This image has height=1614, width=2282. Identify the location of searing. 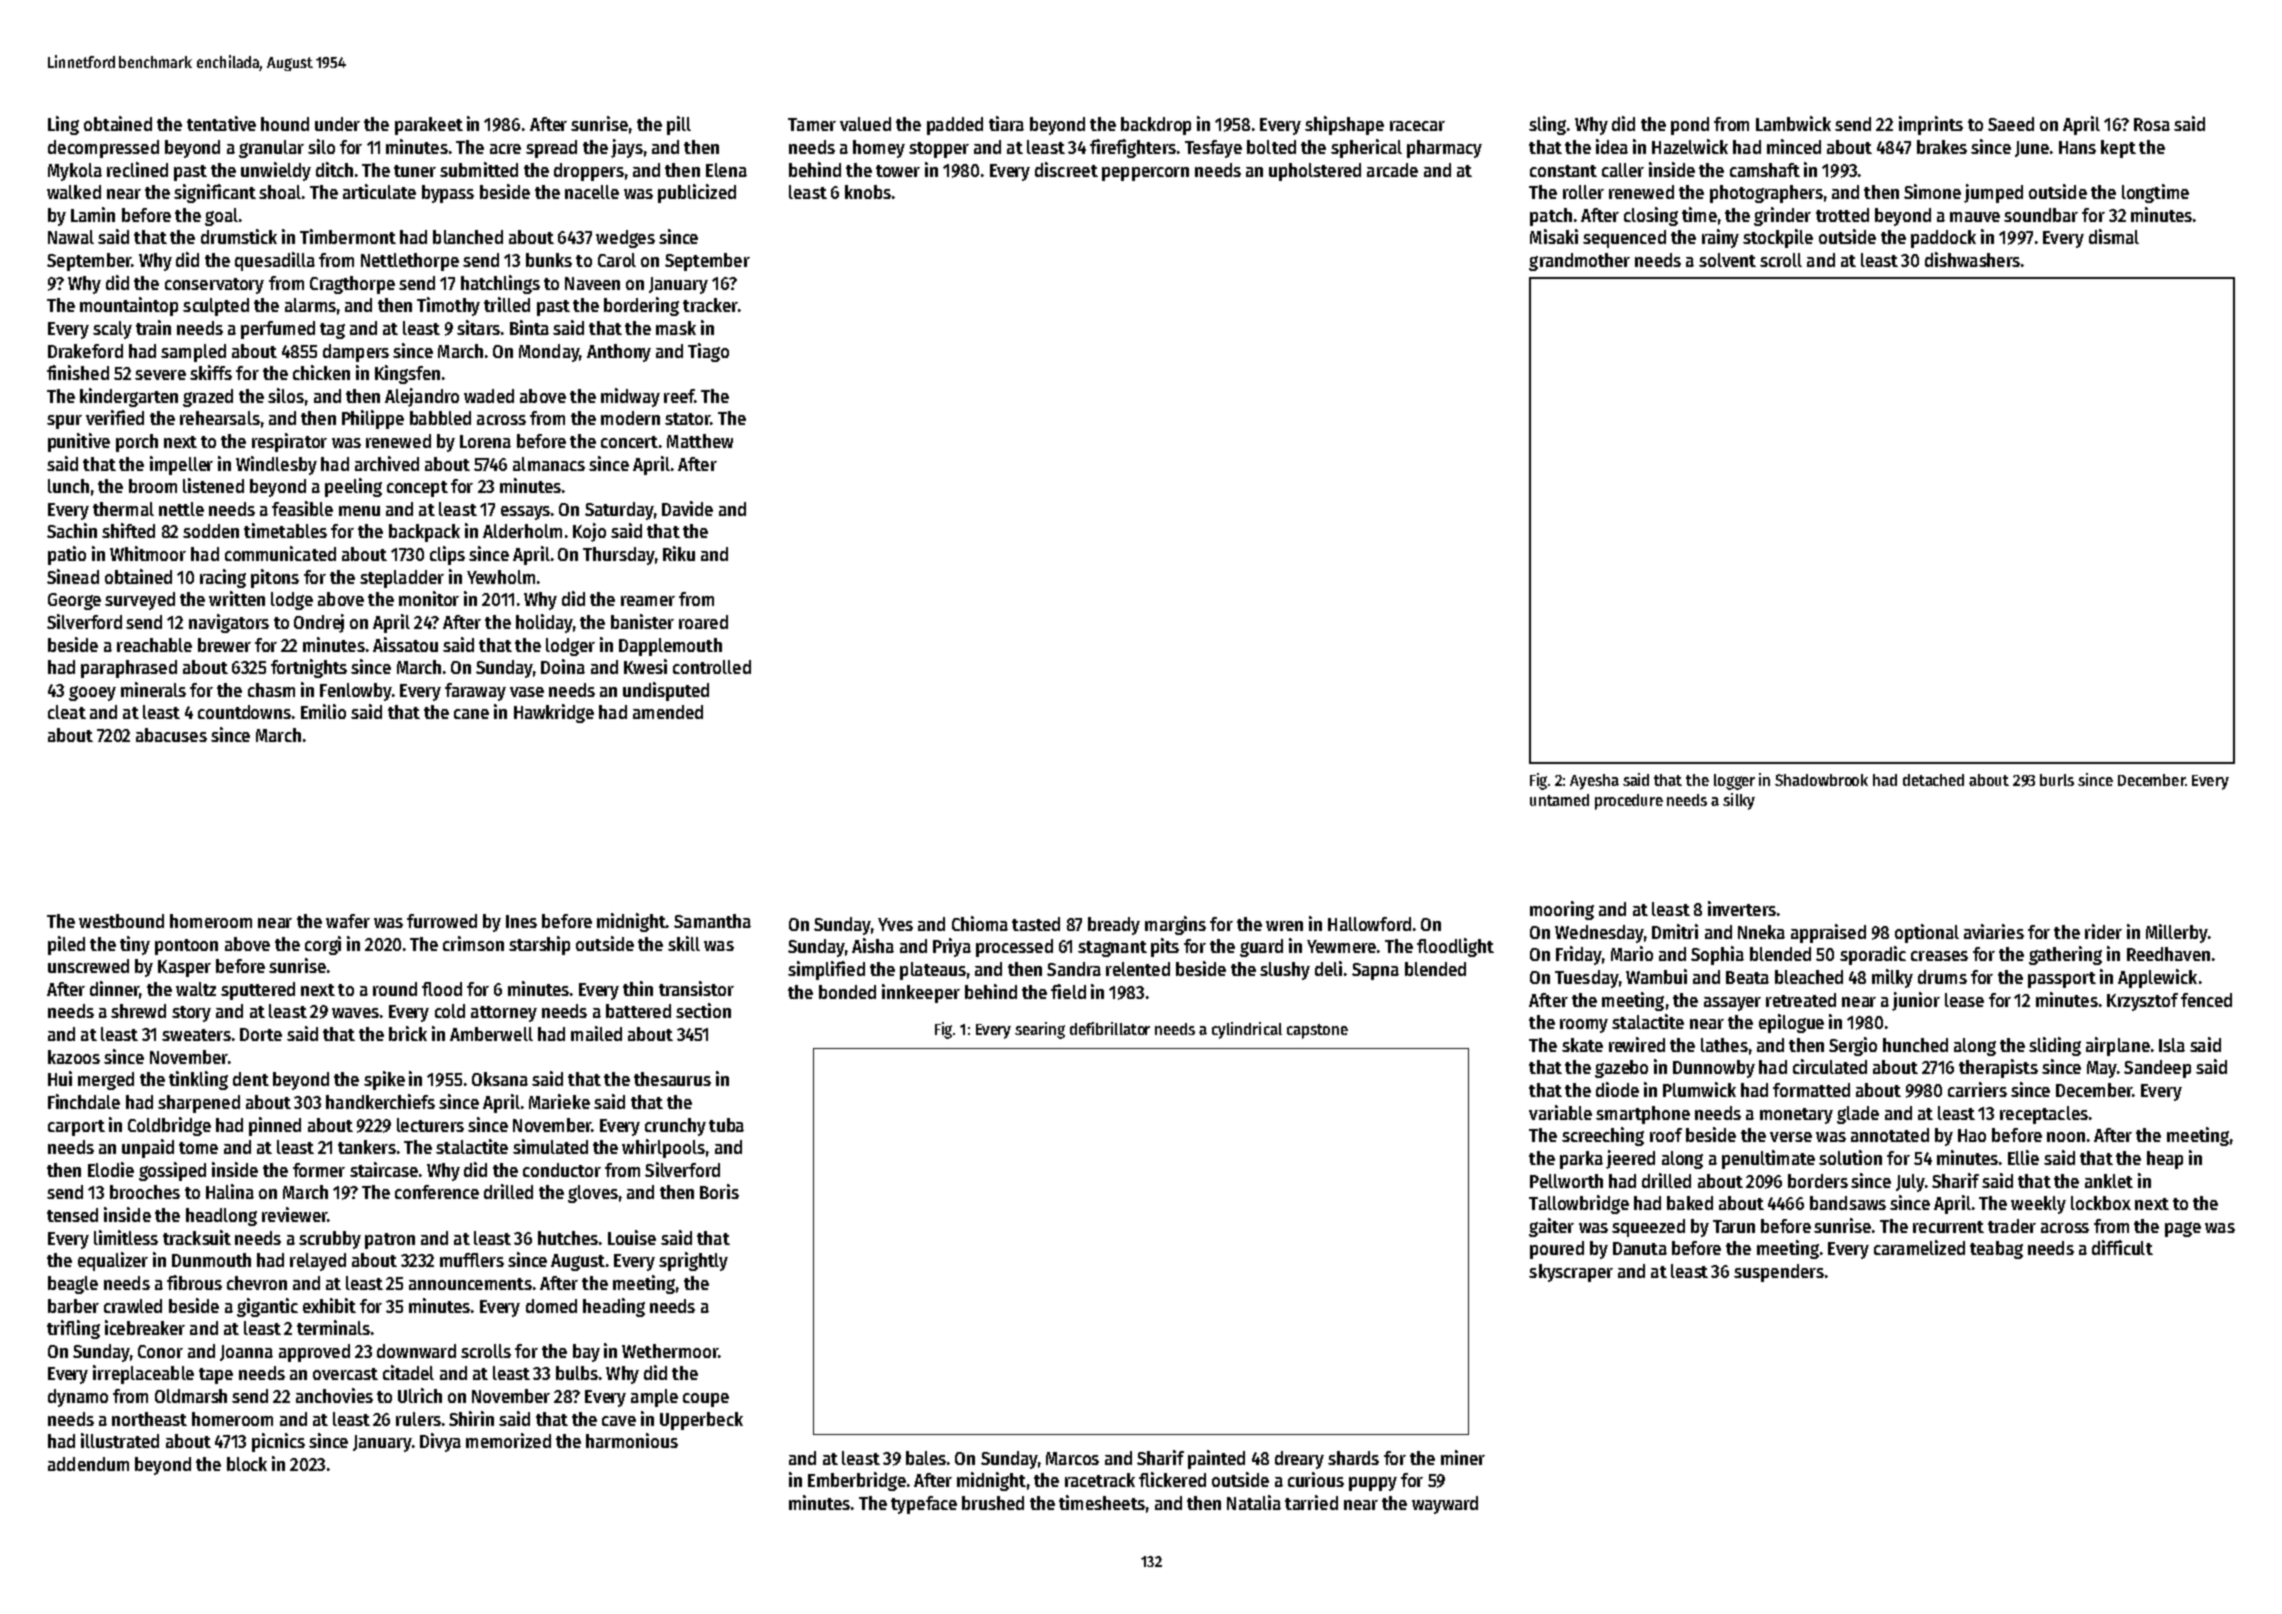
(1040, 1030).
